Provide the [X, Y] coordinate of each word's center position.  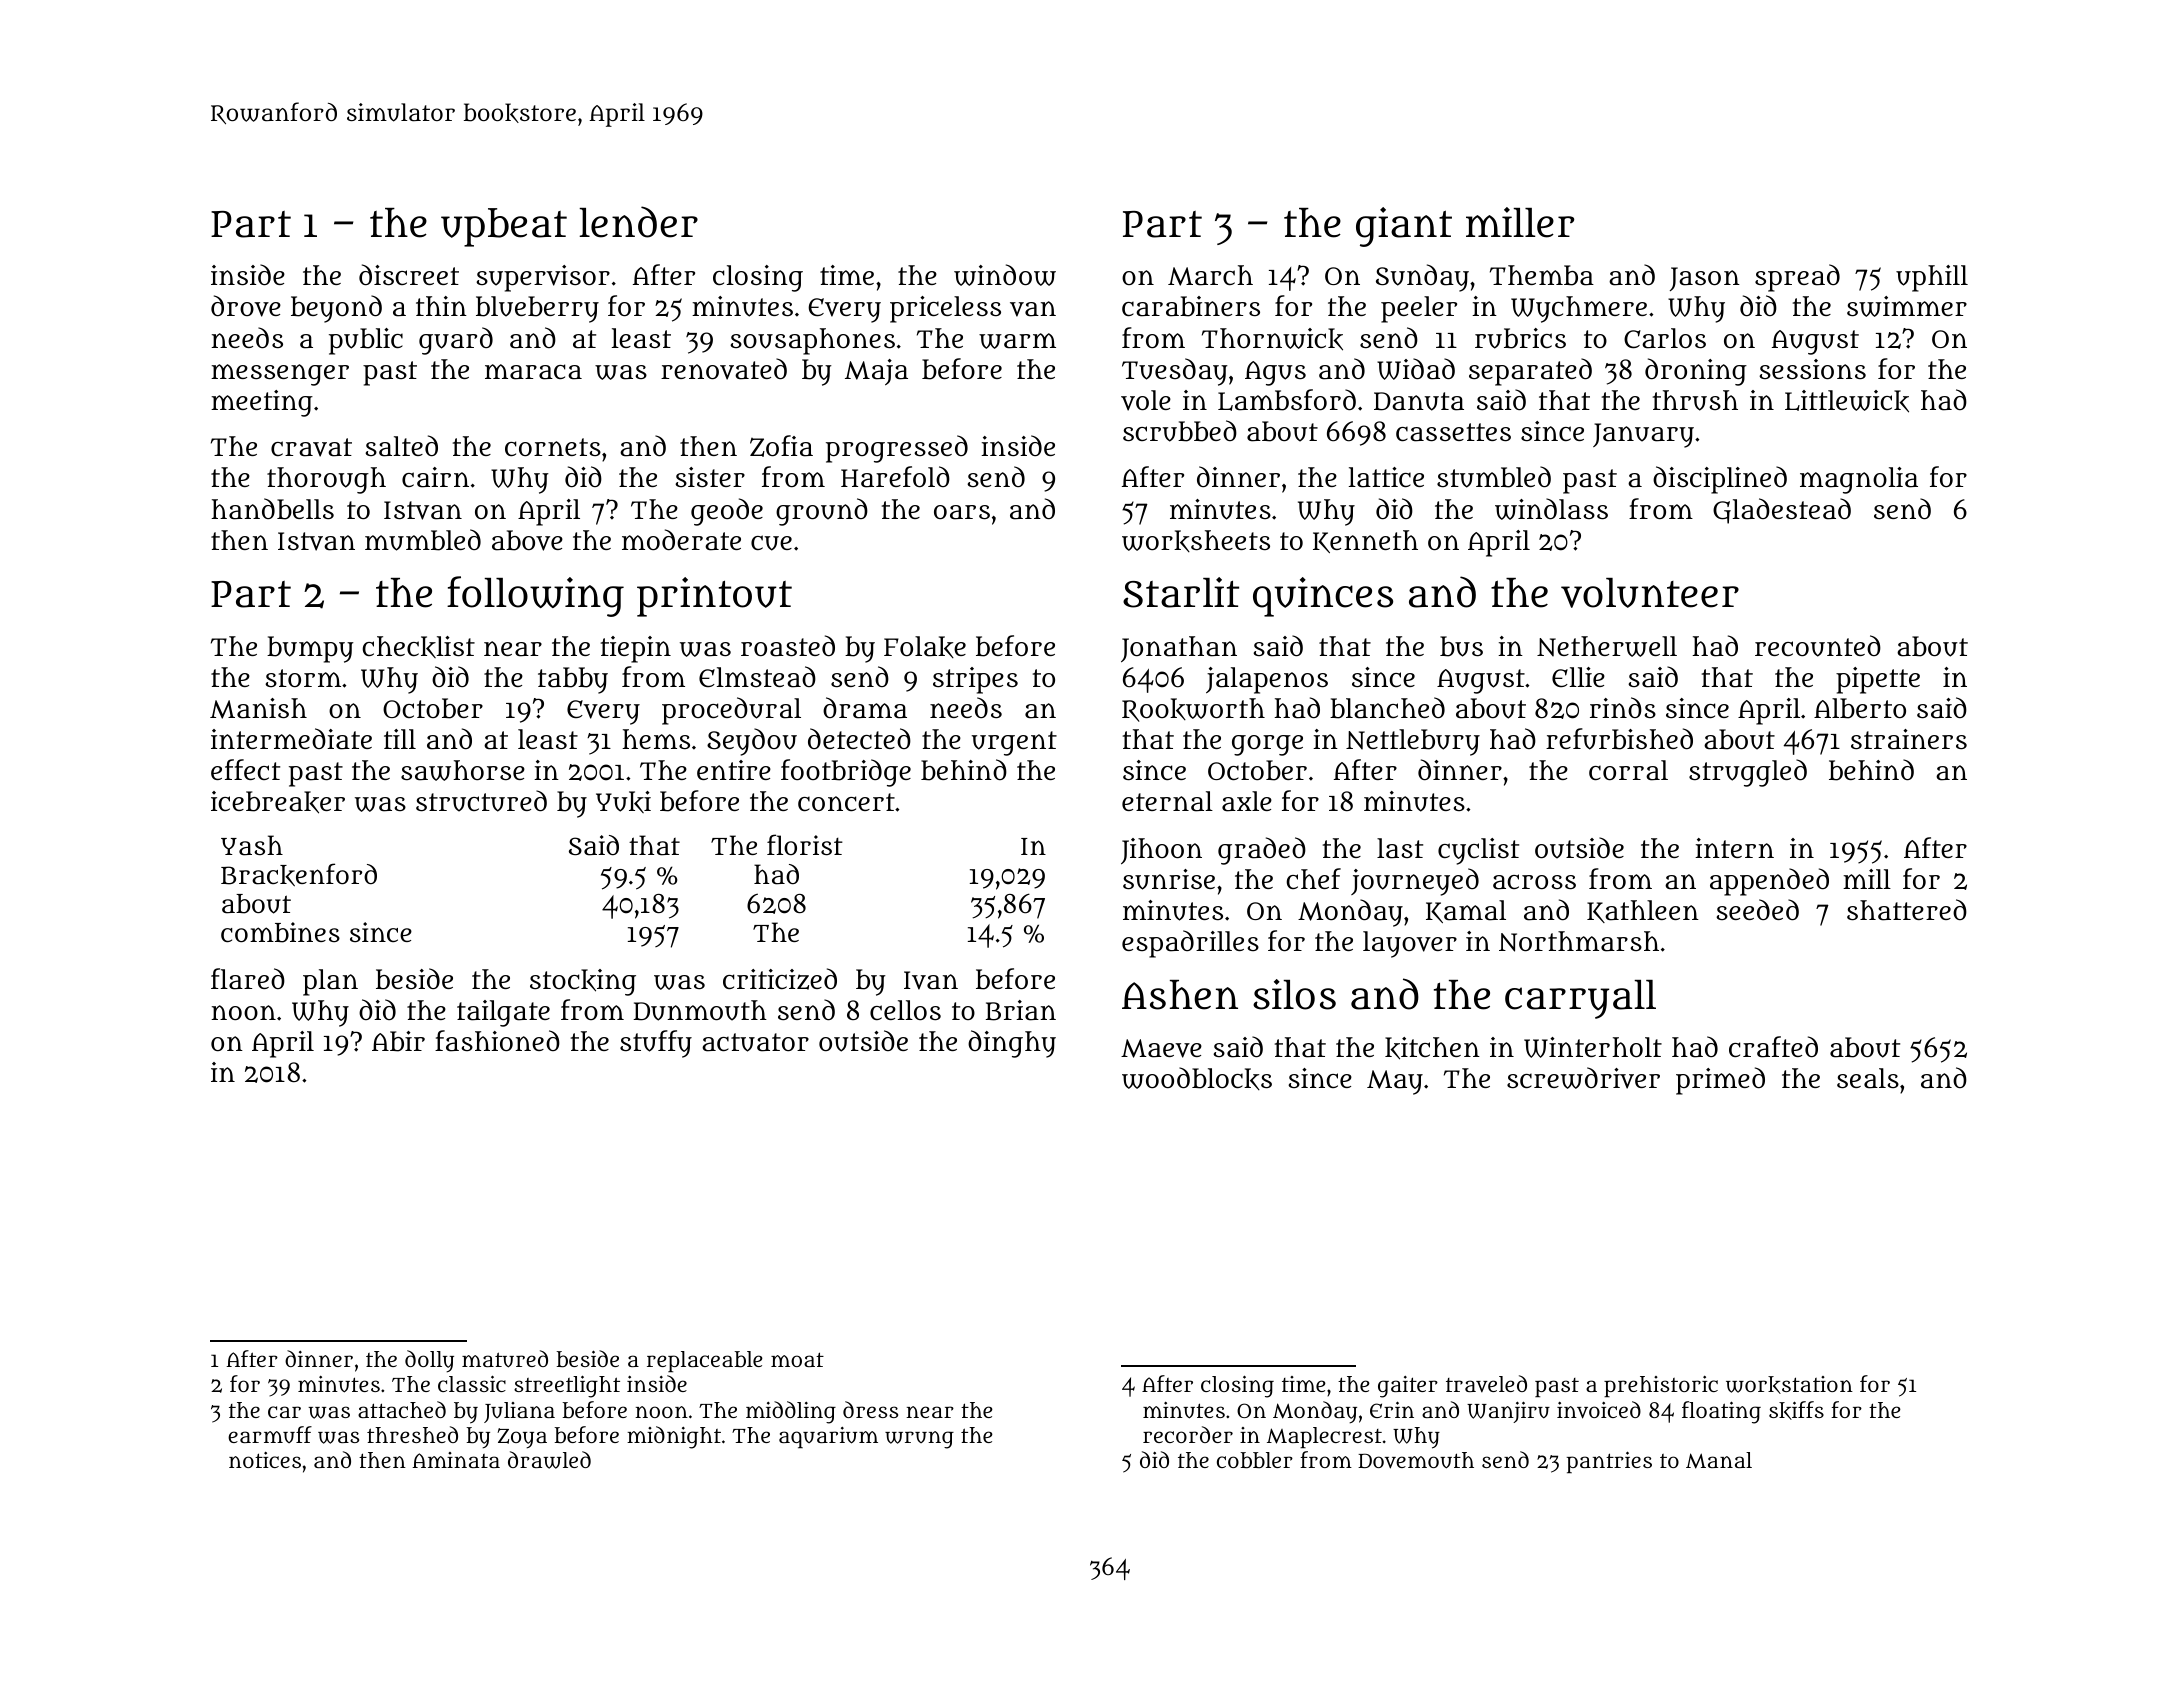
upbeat [504, 227]
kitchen [1432, 1048]
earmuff [270, 1434]
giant [1404, 227]
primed [1720, 1081]
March [1210, 275]
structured [481, 801]
